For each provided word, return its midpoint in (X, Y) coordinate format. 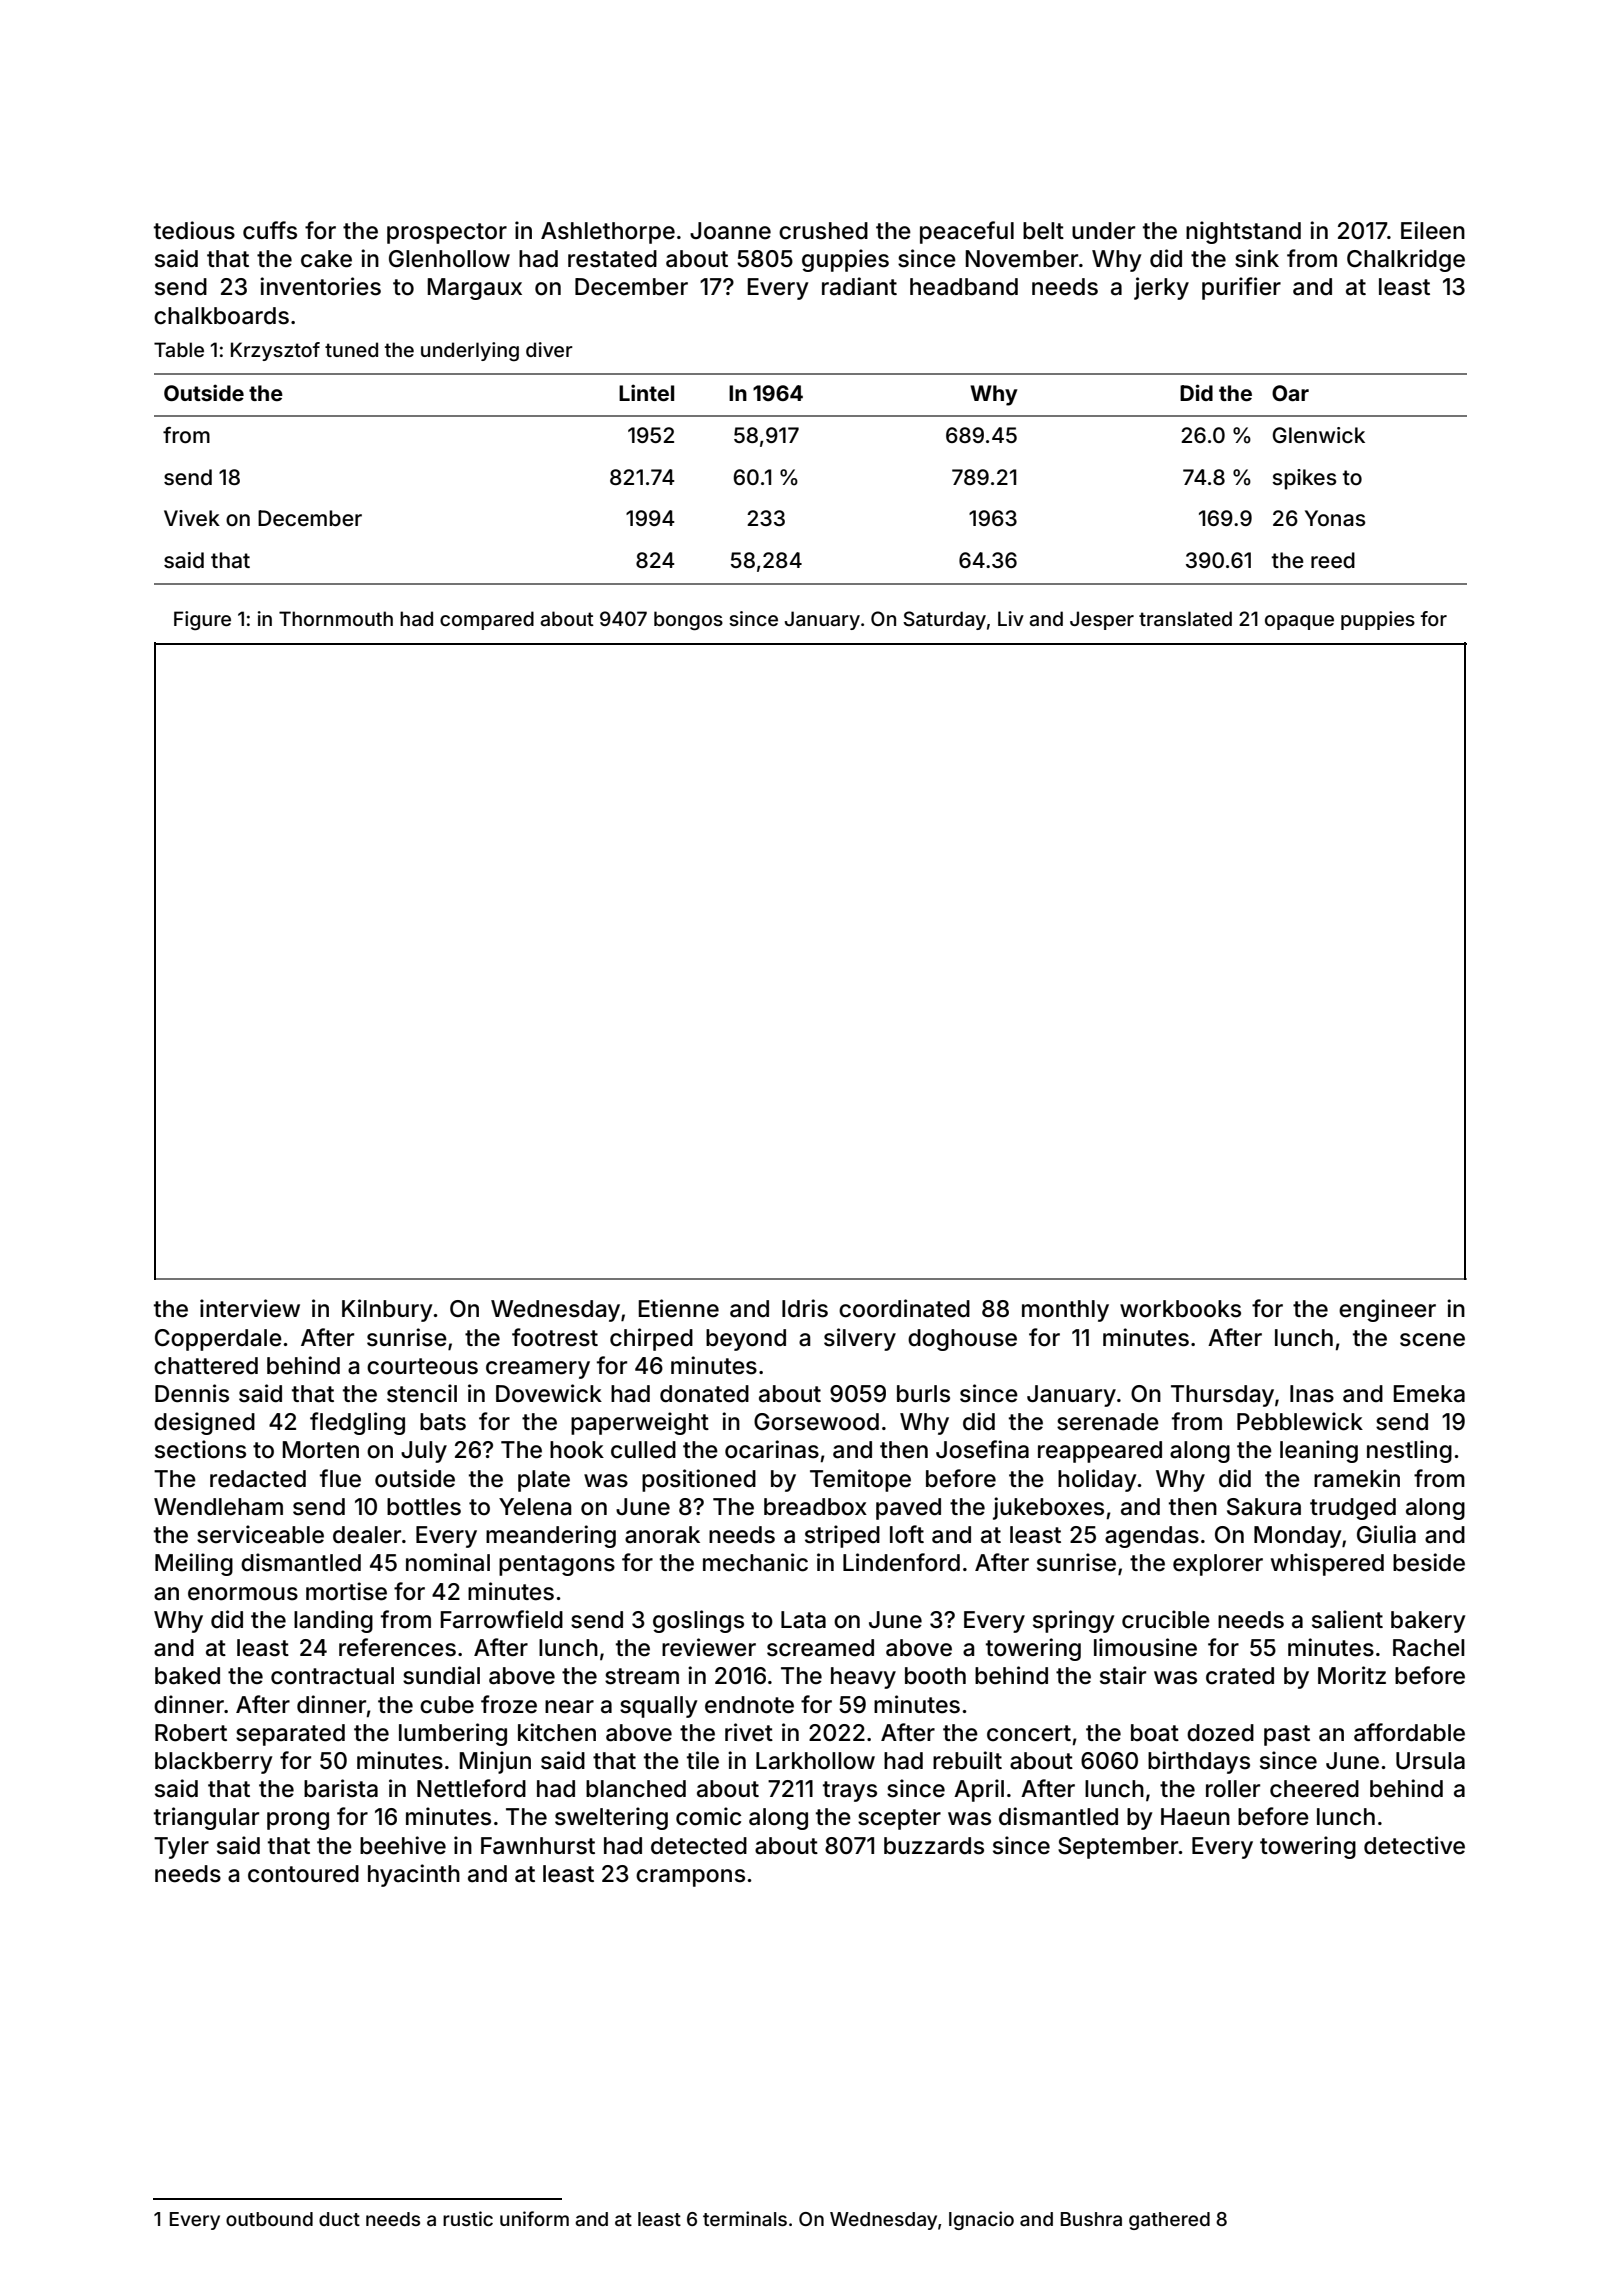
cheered (1314, 1789)
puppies (1378, 620)
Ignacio (981, 2220)
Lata (803, 1620)
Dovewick (549, 1393)
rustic (468, 2218)
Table (179, 349)
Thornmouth (336, 618)
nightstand (1243, 232)
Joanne (730, 231)
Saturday (944, 620)
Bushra (1091, 2219)
